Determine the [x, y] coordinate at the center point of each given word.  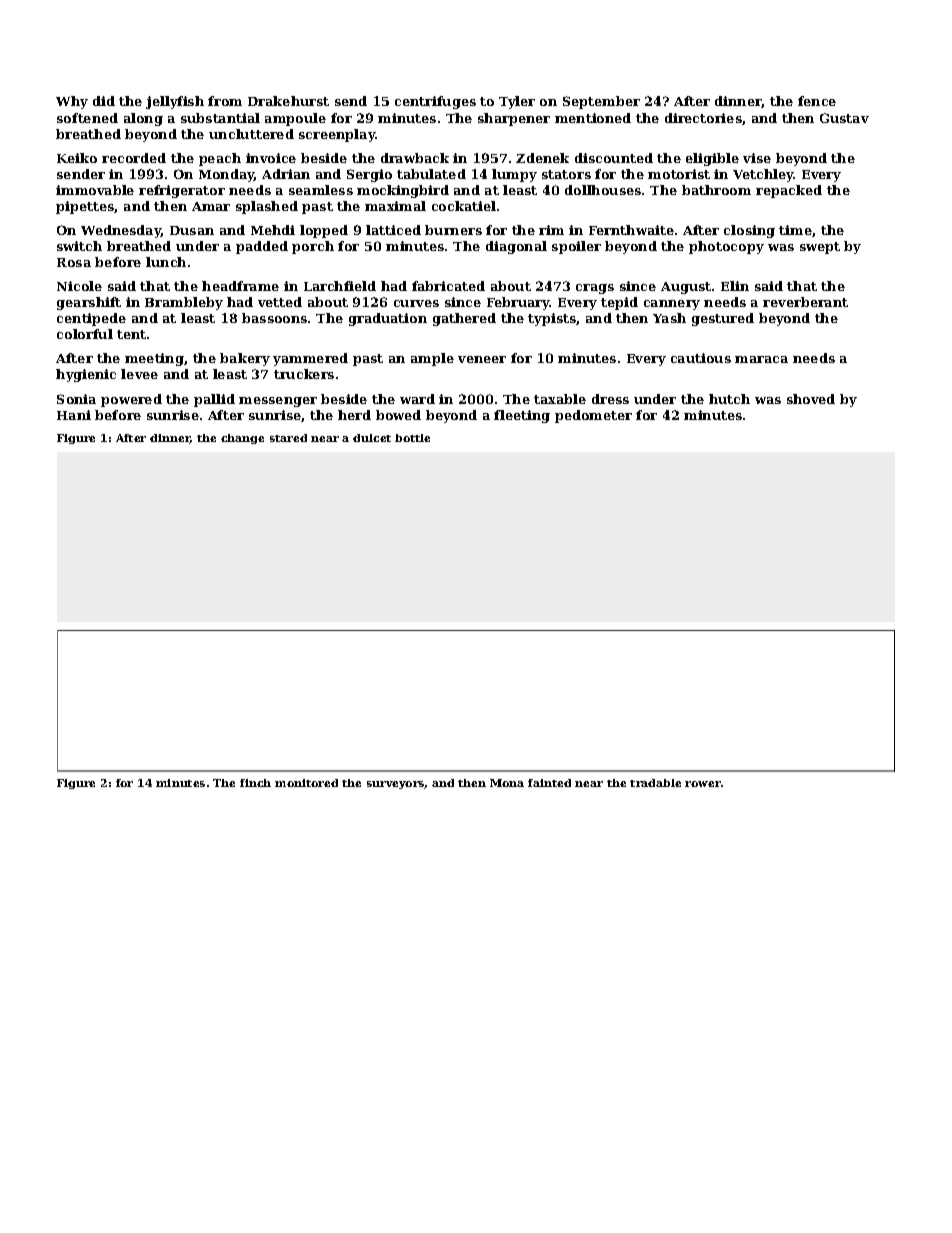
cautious [701, 358]
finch [255, 783]
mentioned [593, 118]
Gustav [844, 118]
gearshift [89, 303]
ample [432, 359]
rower [703, 784]
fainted [549, 783]
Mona [507, 783]
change [242, 439]
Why [72, 102]
